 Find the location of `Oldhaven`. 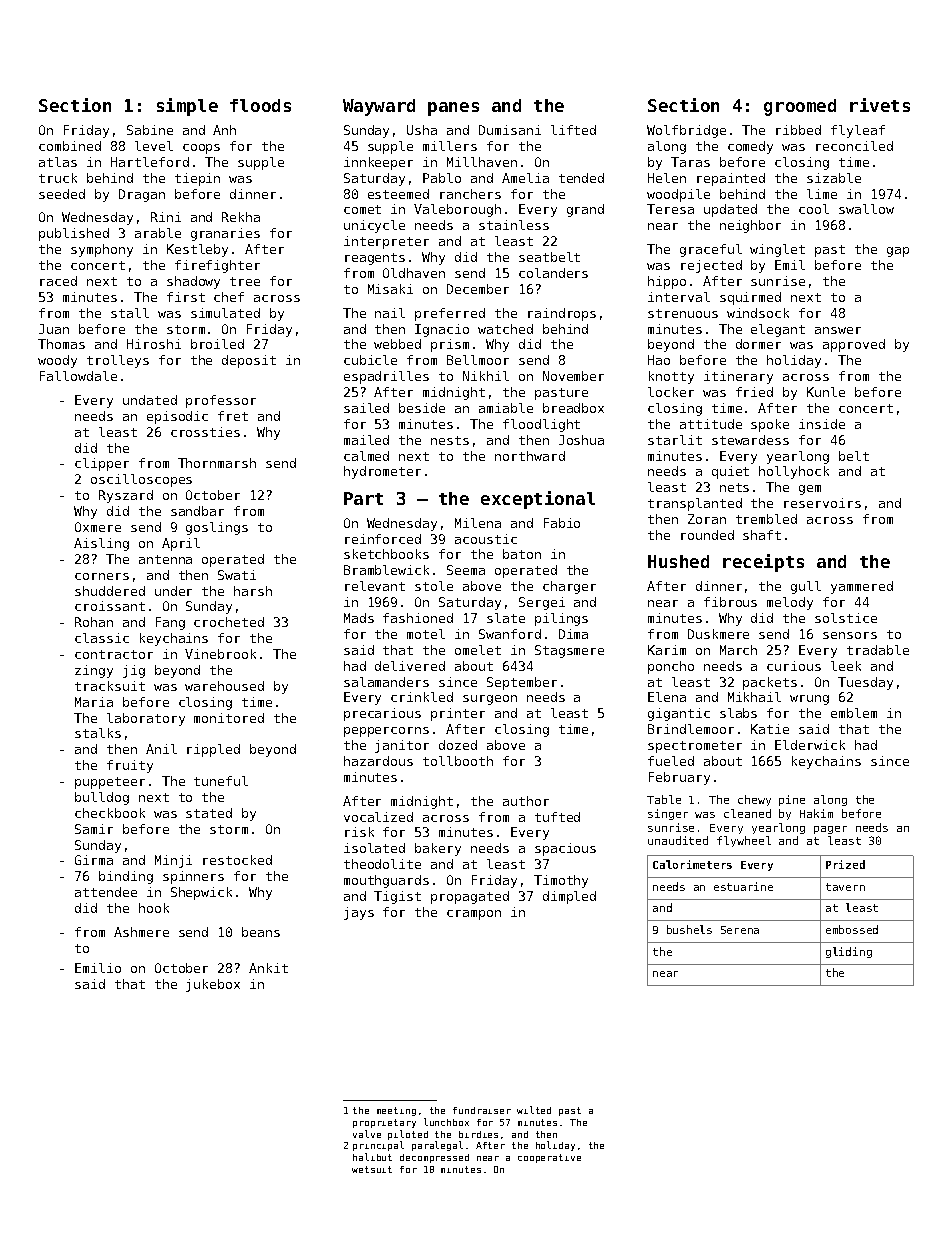

Oldhaven is located at coordinates (414, 273).
